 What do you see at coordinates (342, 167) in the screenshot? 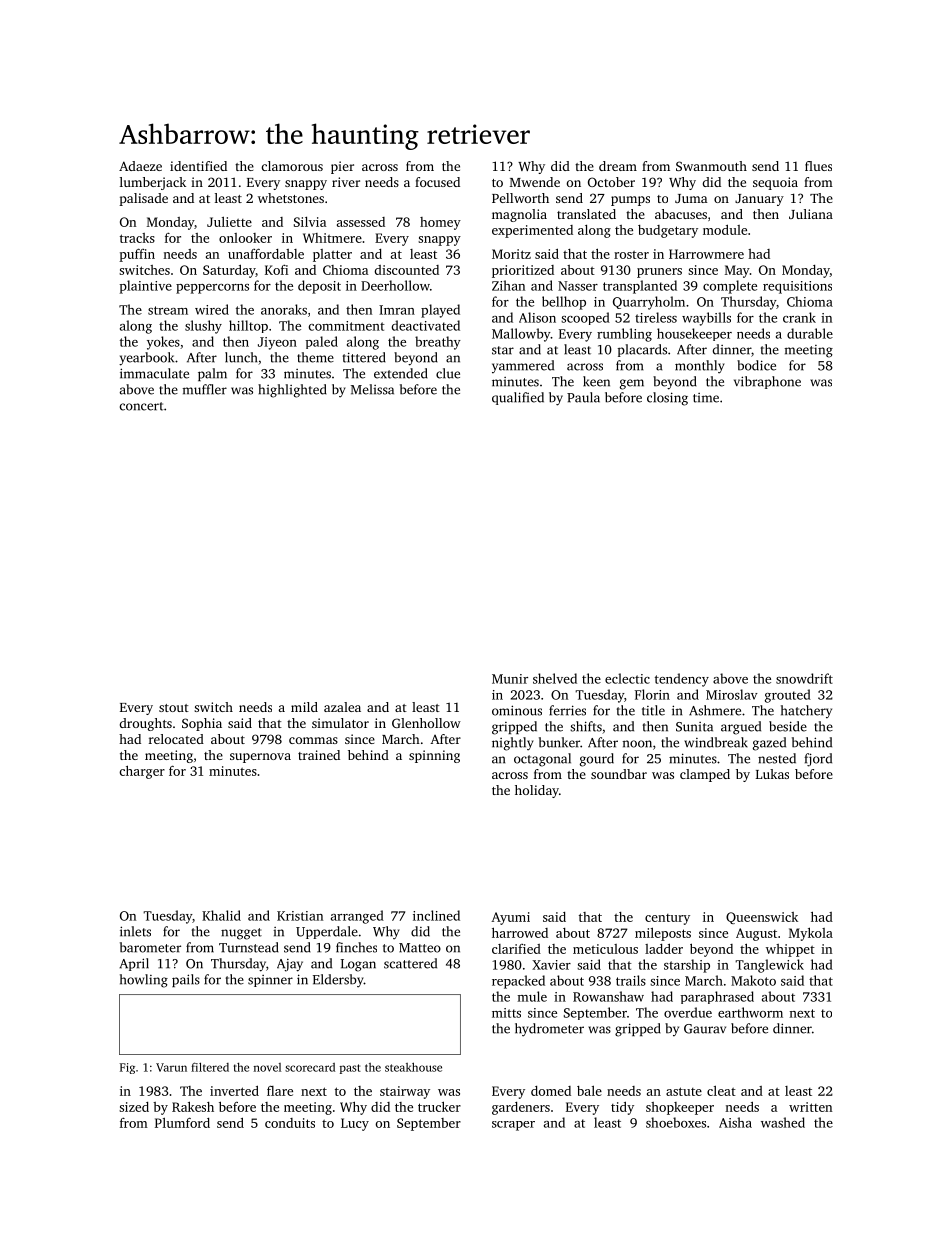
I see `pier` at bounding box center [342, 167].
